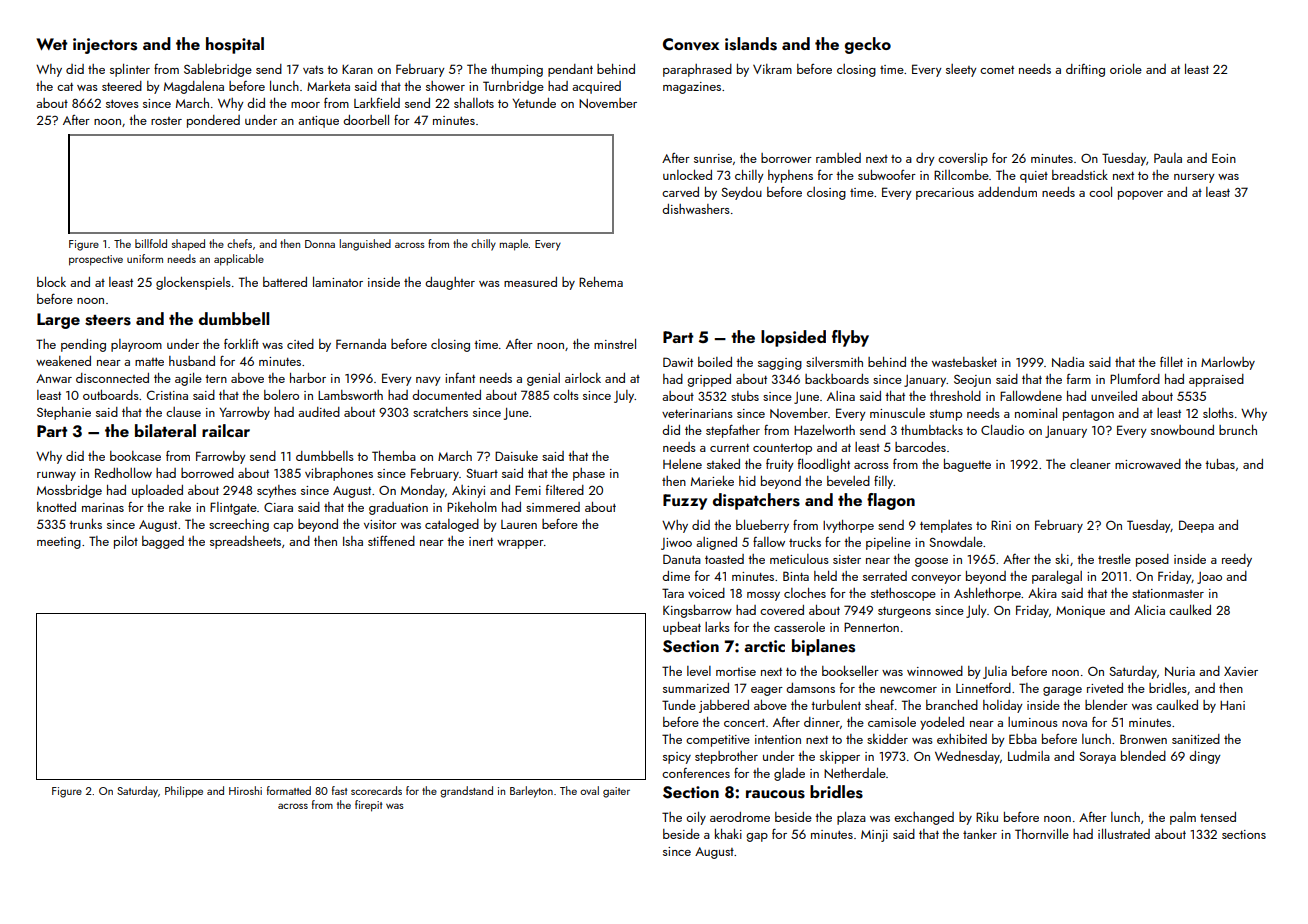 Image resolution: width=1308 pixels, height=924 pixels. Describe the element at coordinates (105, 46) in the page. I see `injectors` at that location.
